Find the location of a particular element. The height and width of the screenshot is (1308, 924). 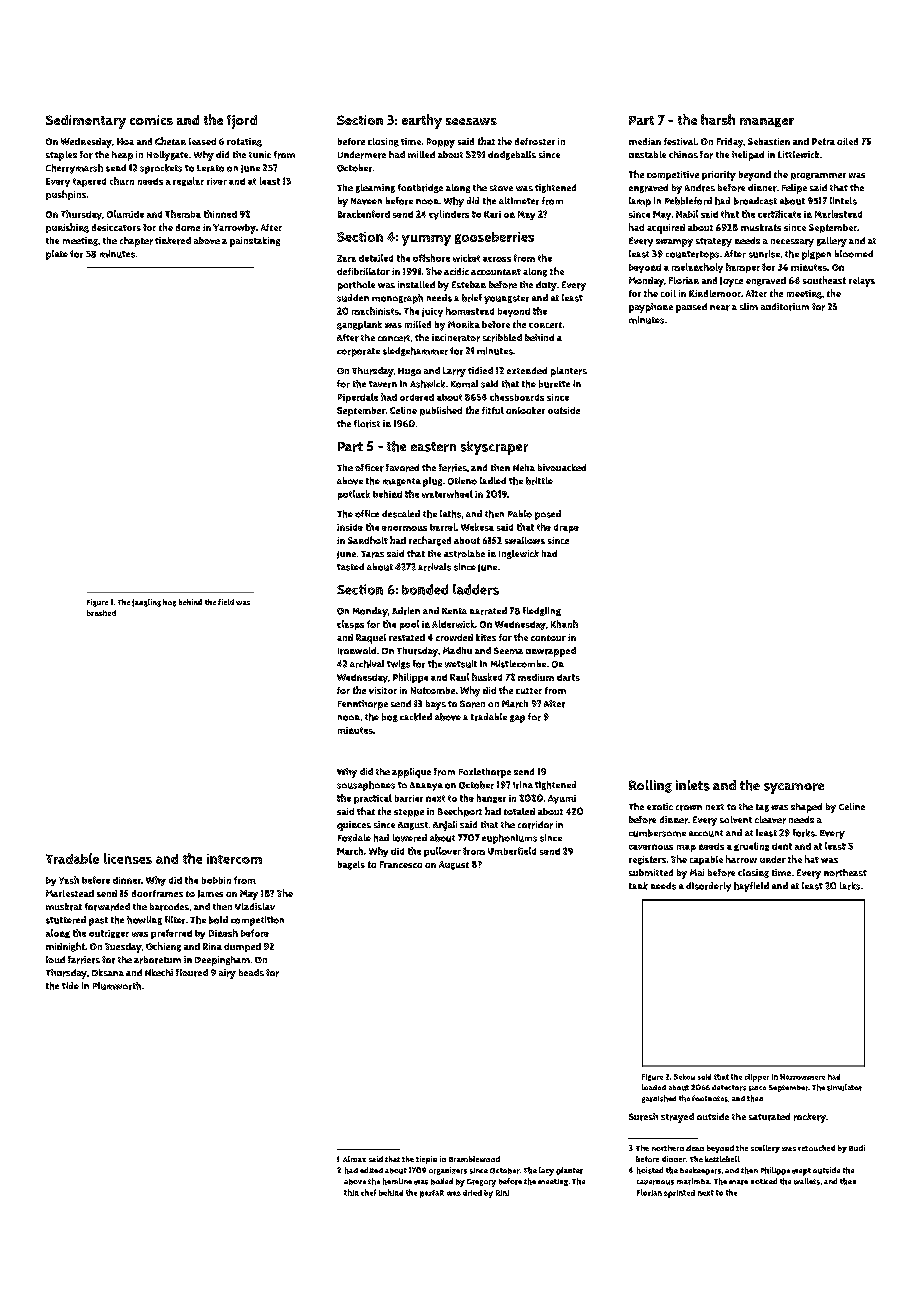

tide is located at coordinates (70, 985).
